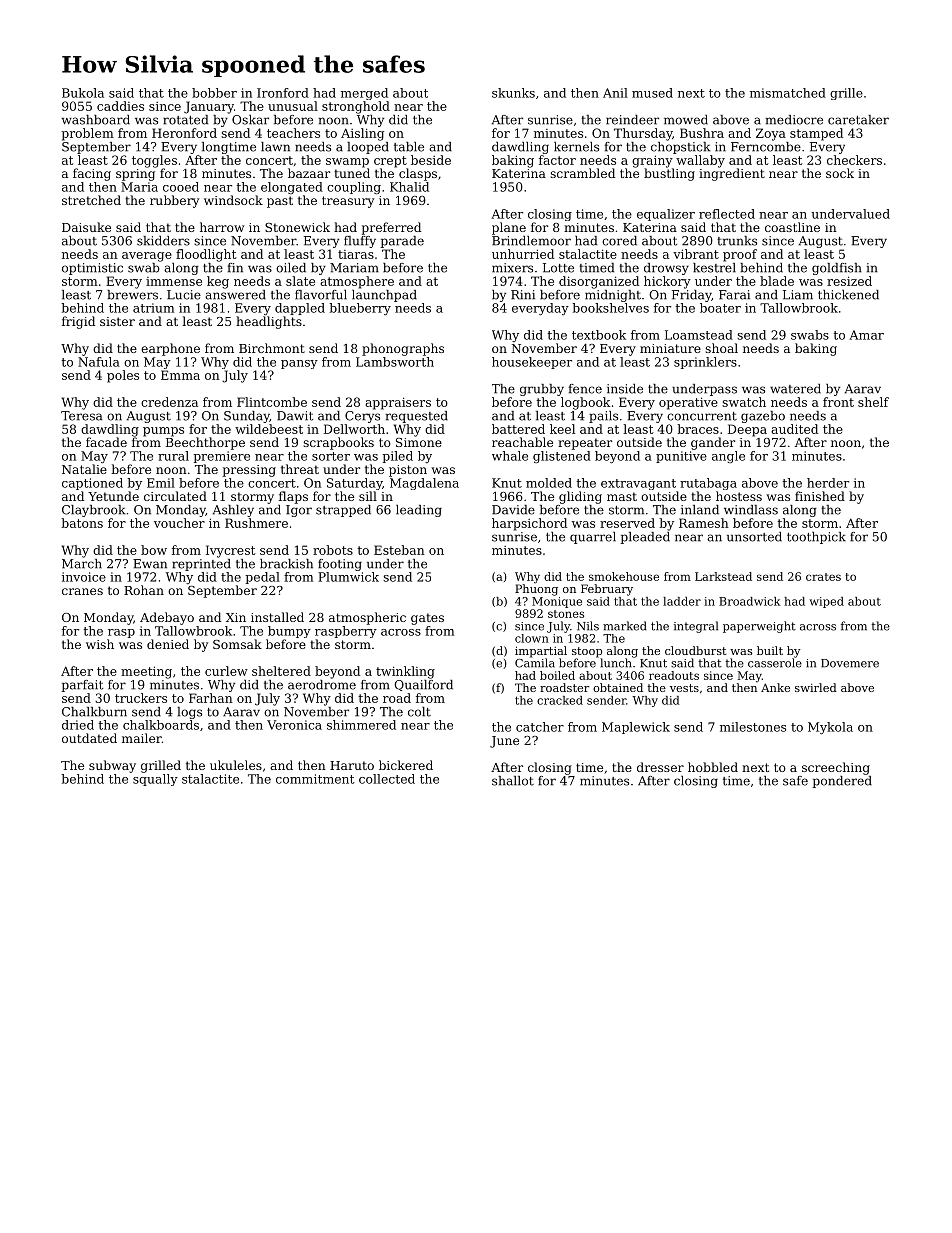 The image size is (952, 1233). I want to click on Lambsworth, so click(395, 362).
